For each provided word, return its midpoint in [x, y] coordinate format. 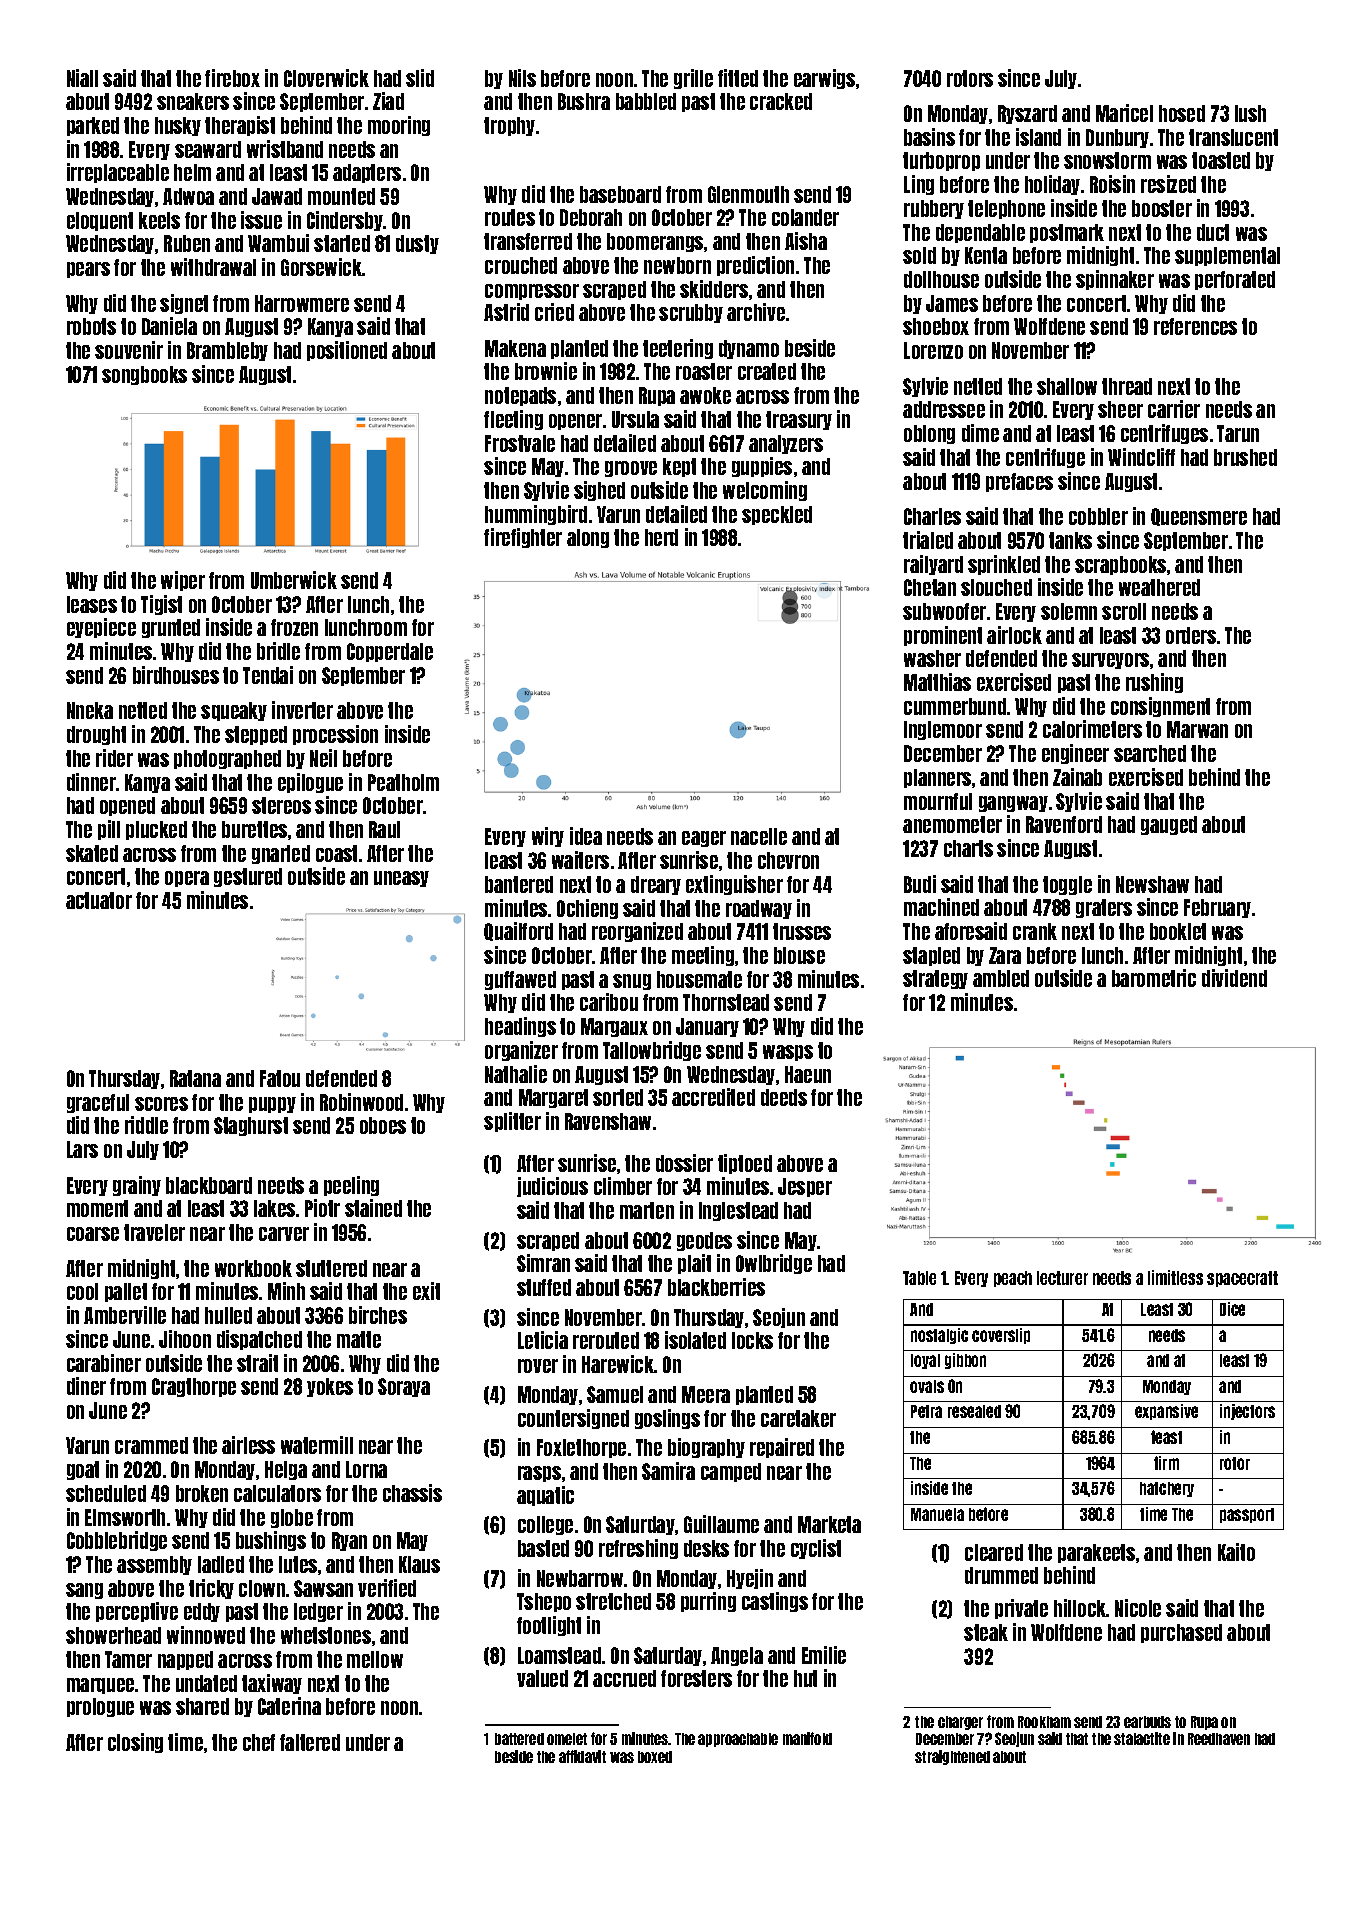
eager [704, 839]
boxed [655, 1757]
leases [92, 604]
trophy [509, 126]
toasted [1221, 160]
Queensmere [1199, 517]
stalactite [1142, 1738]
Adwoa [188, 196]
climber [623, 1186]
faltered [310, 1742]
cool [82, 1291]
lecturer [1062, 1278]
